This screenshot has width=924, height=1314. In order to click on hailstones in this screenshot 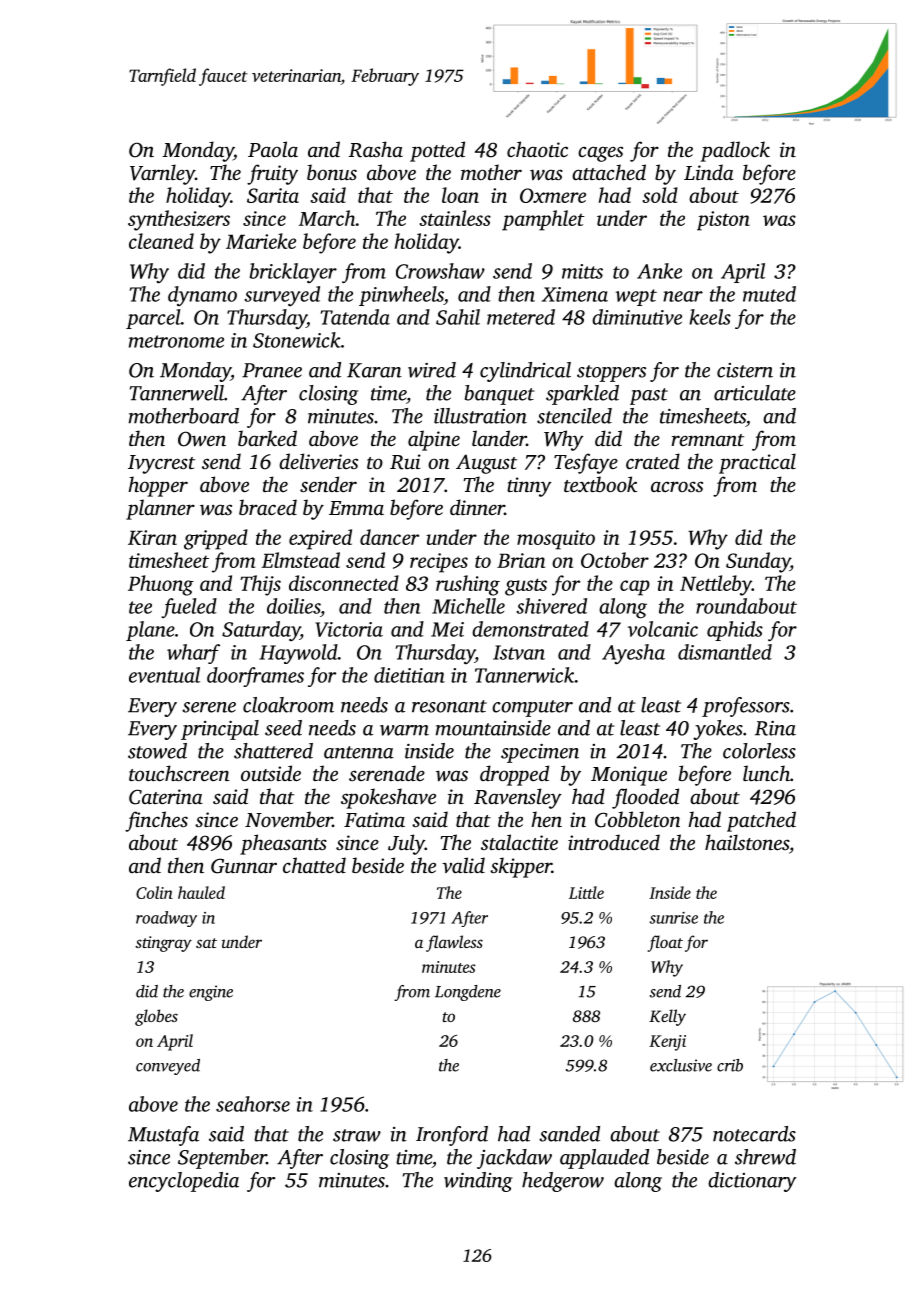, I will do `click(747, 842)`.
